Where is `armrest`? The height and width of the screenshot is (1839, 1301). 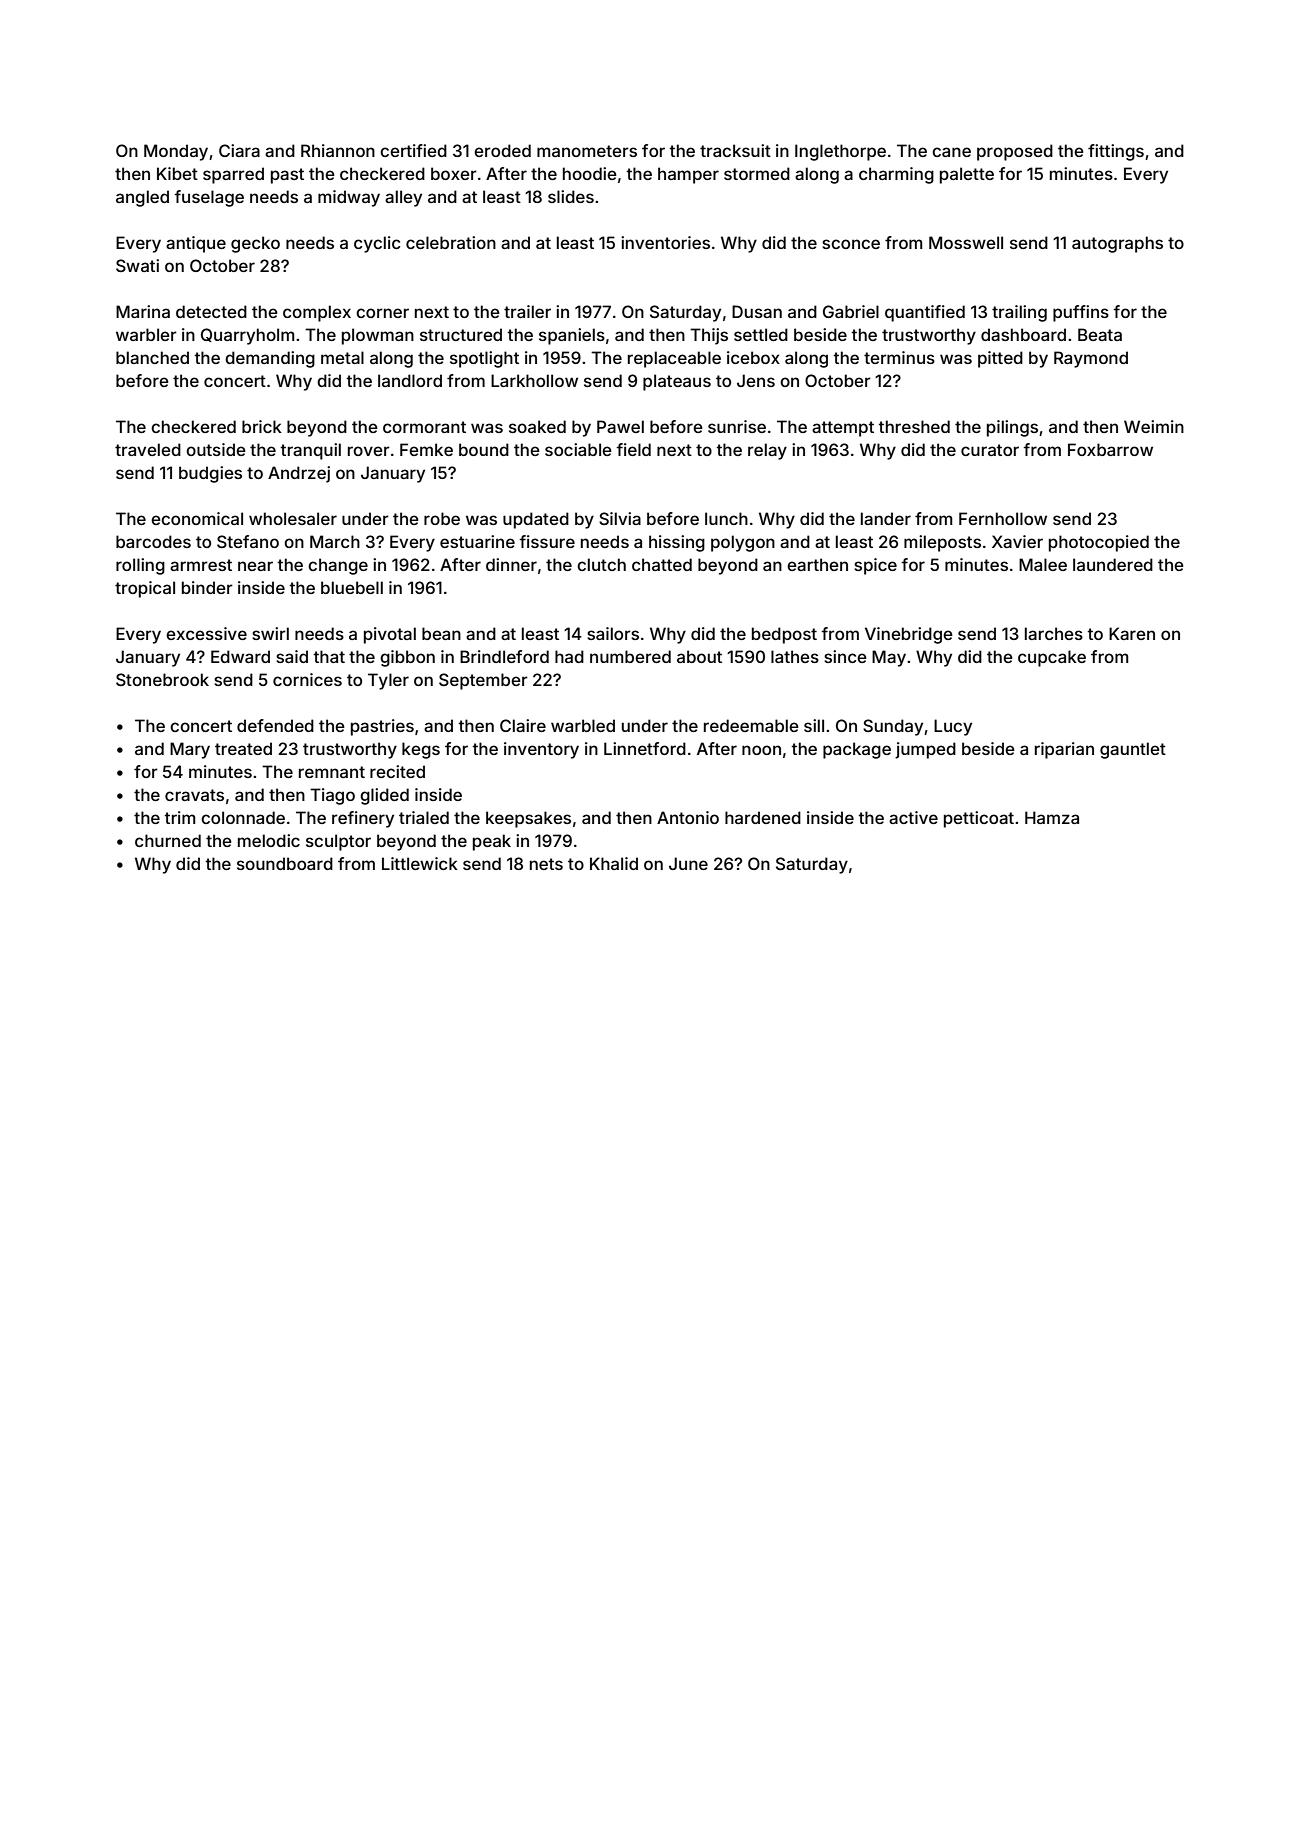
armrest is located at coordinates (201, 565).
